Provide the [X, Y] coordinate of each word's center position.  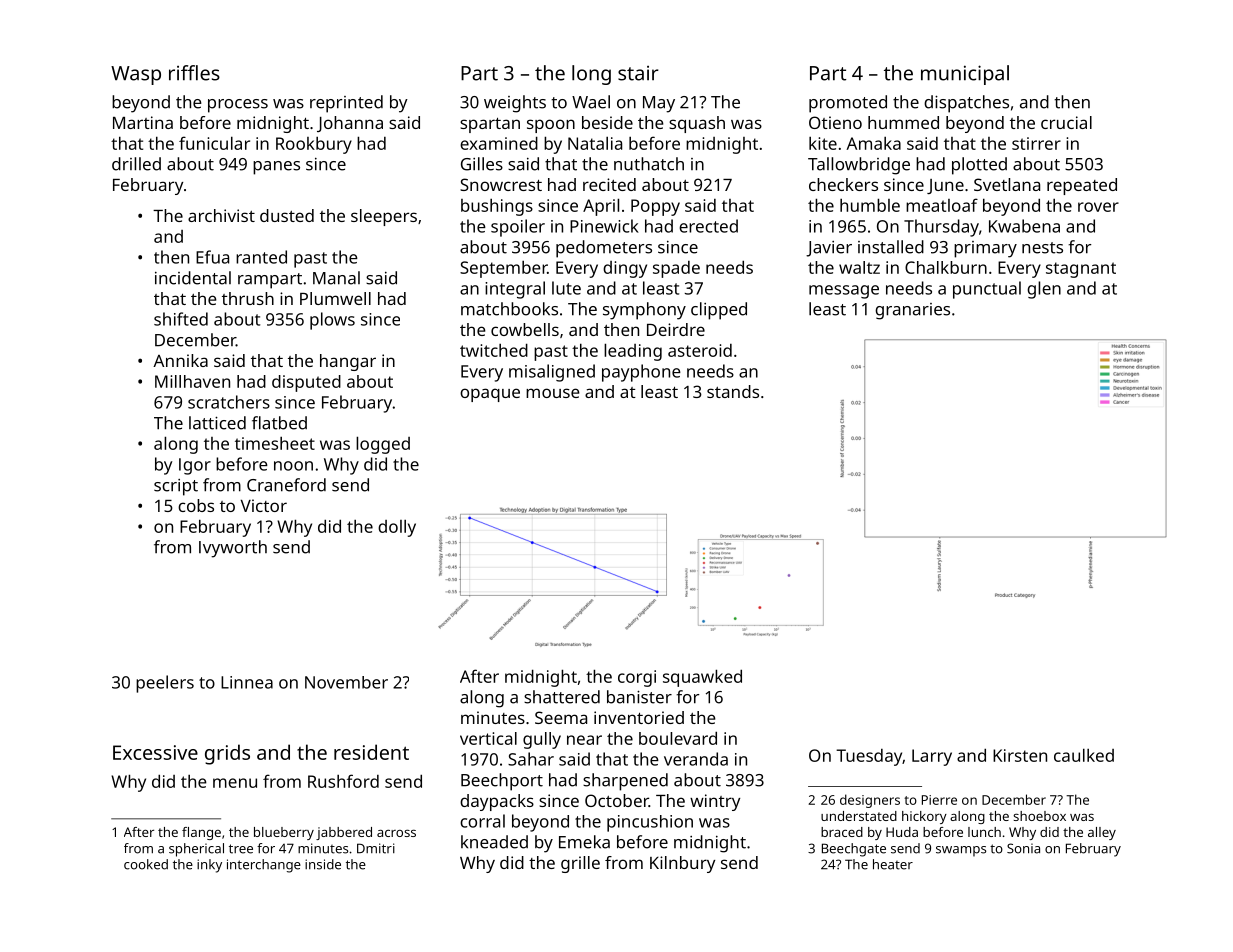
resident [371, 752]
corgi [637, 678]
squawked [702, 678]
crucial [1066, 122]
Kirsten [1020, 755]
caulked [1084, 755]
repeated [1082, 186]
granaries [912, 311]
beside [607, 122]
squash [697, 124]
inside [323, 864]
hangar [348, 362]
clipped [719, 311]
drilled [136, 164]
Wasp [136, 75]
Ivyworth [233, 549]
